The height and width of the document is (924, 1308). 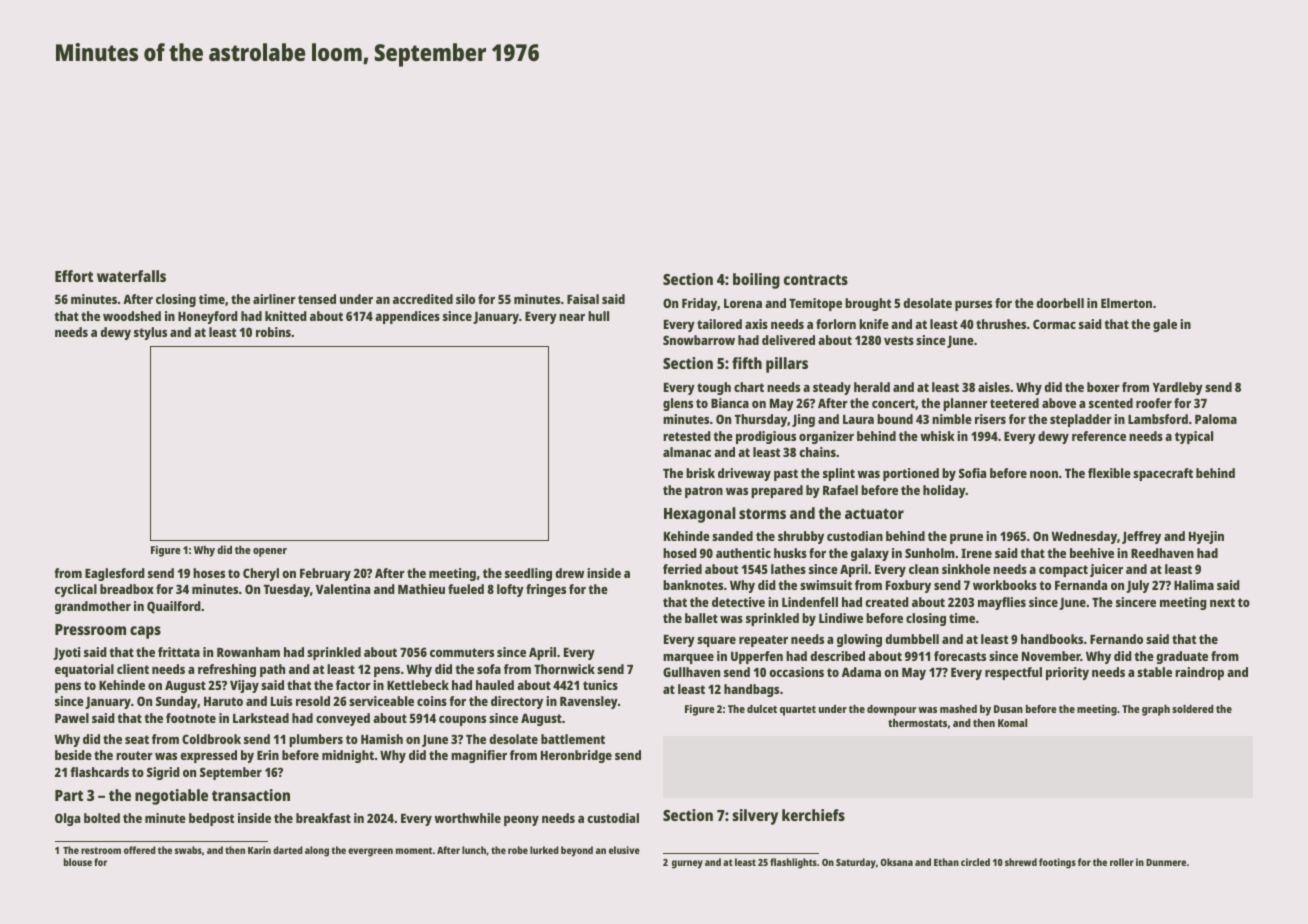 What do you see at coordinates (462, 721) in the document?
I see `coupons` at bounding box center [462, 721].
